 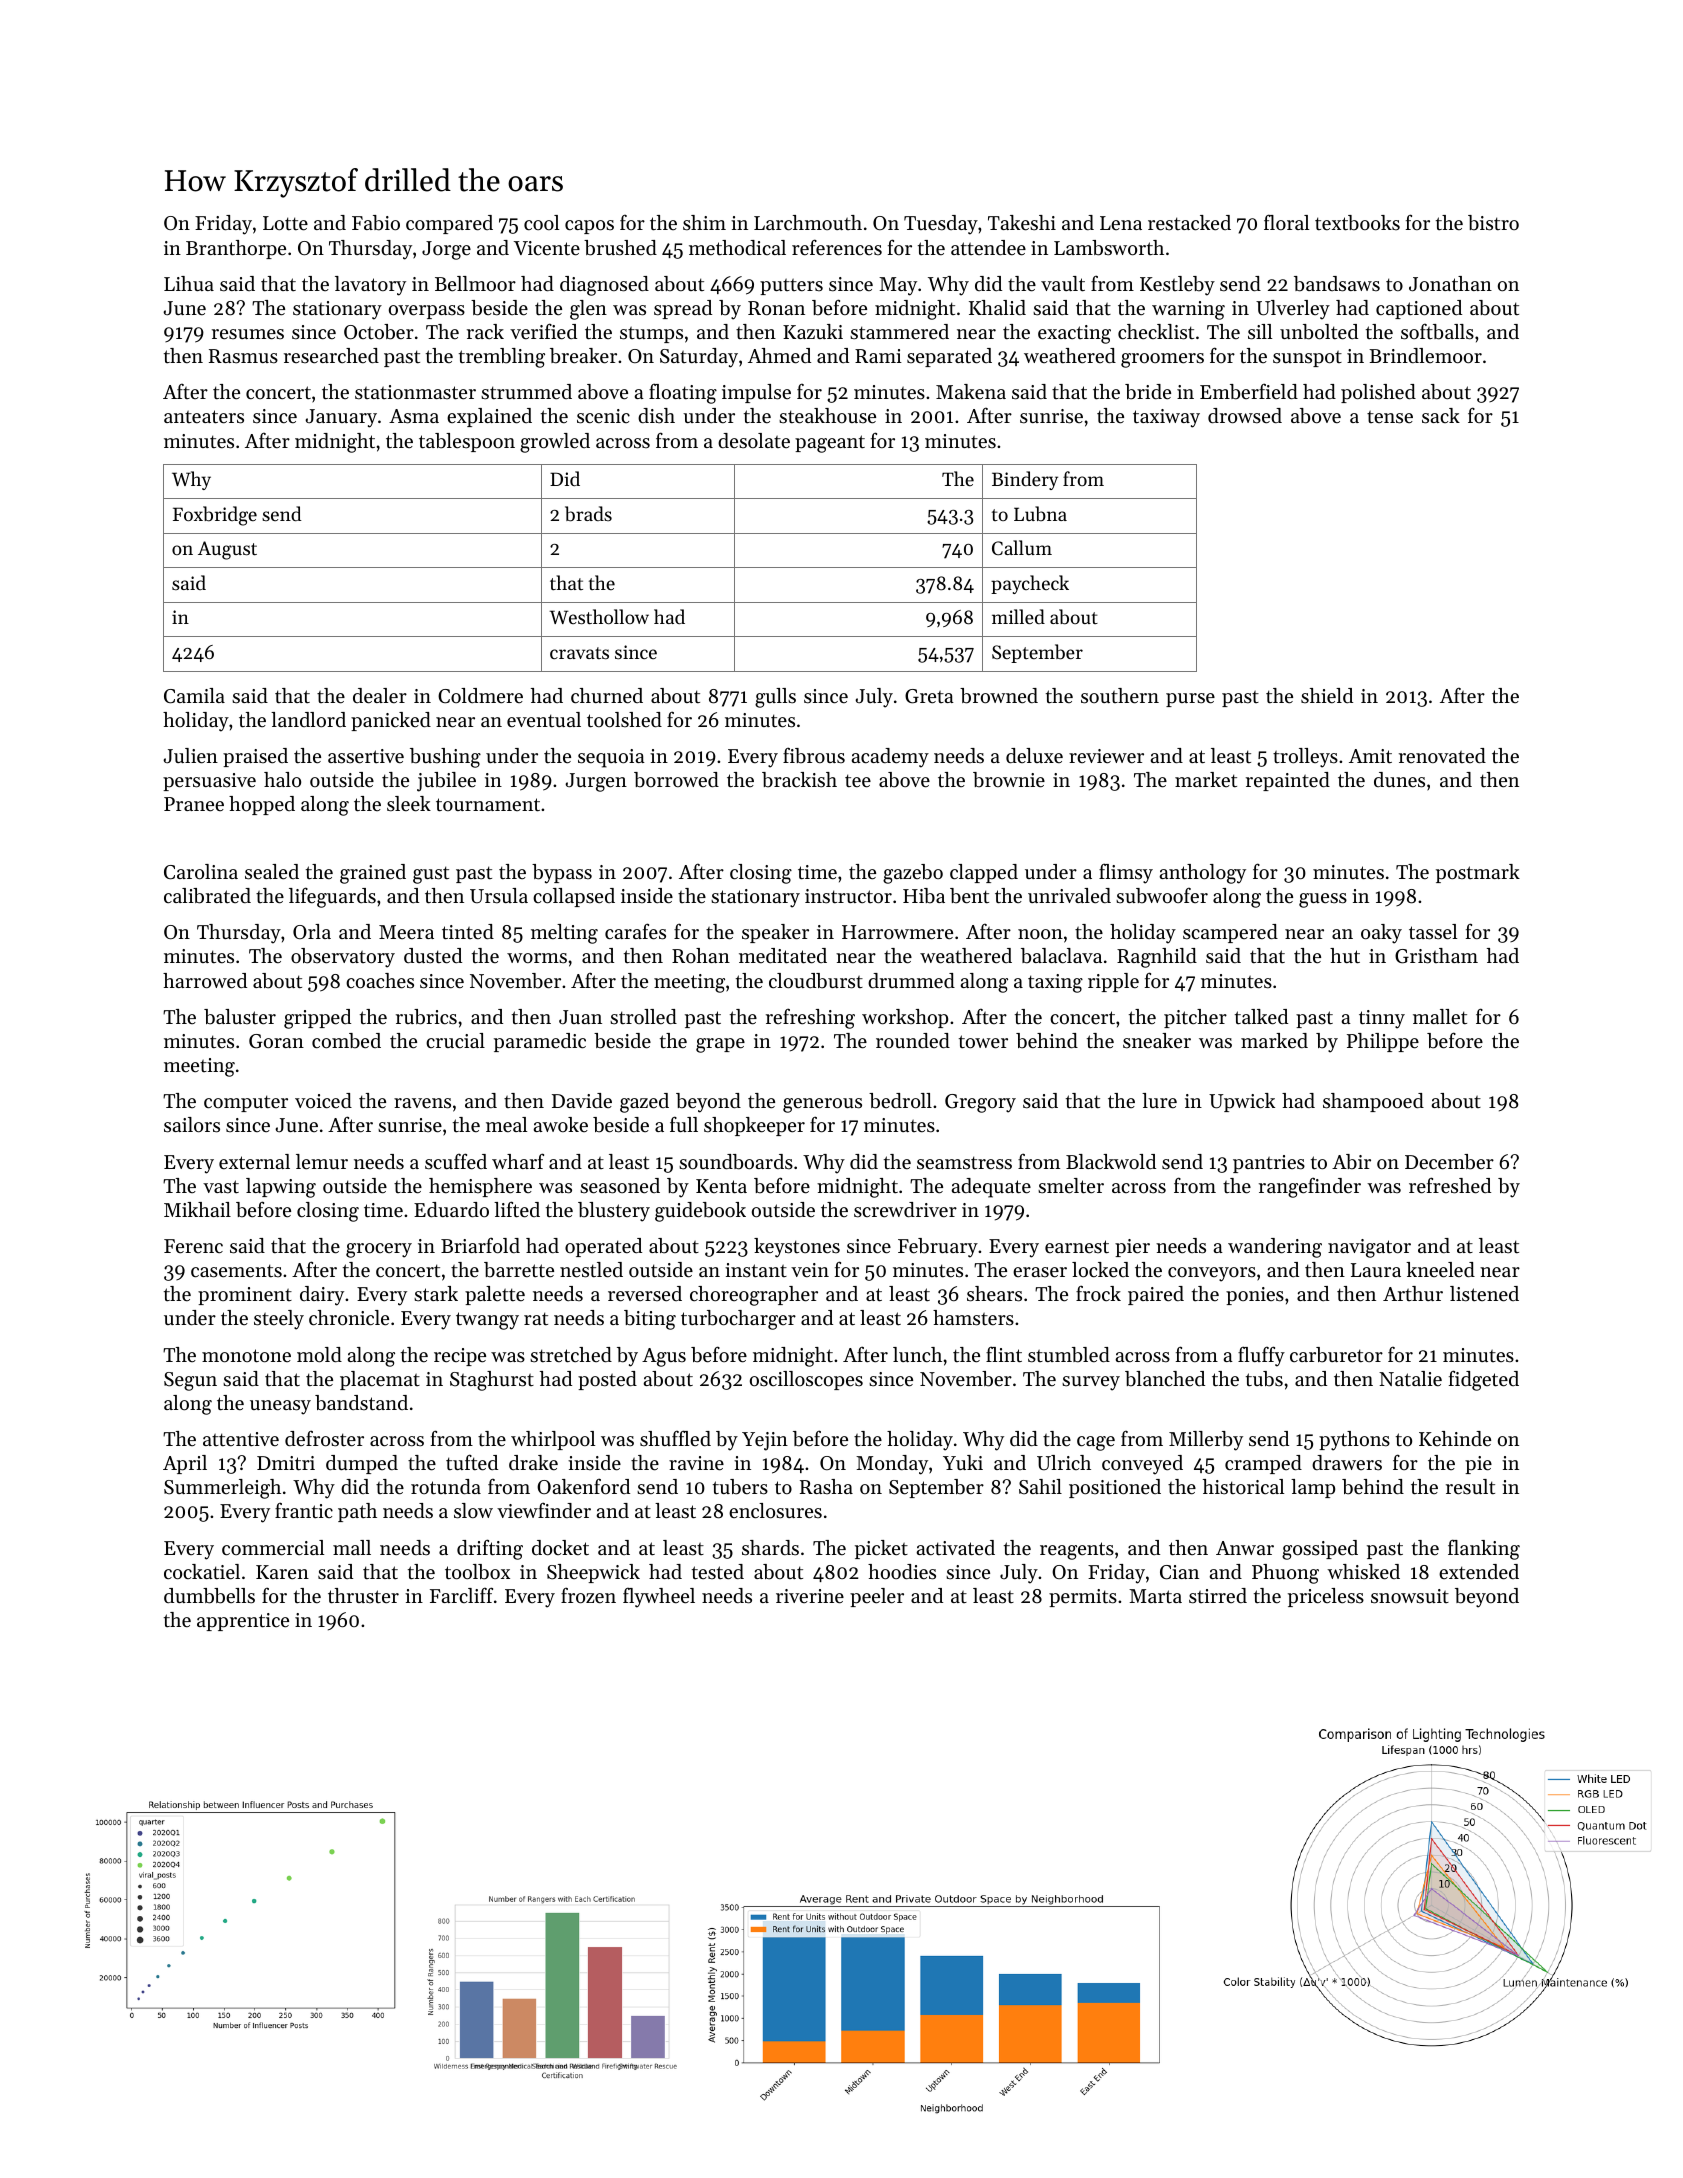 What do you see at coordinates (255, 757) in the screenshot?
I see `praised` at bounding box center [255, 757].
